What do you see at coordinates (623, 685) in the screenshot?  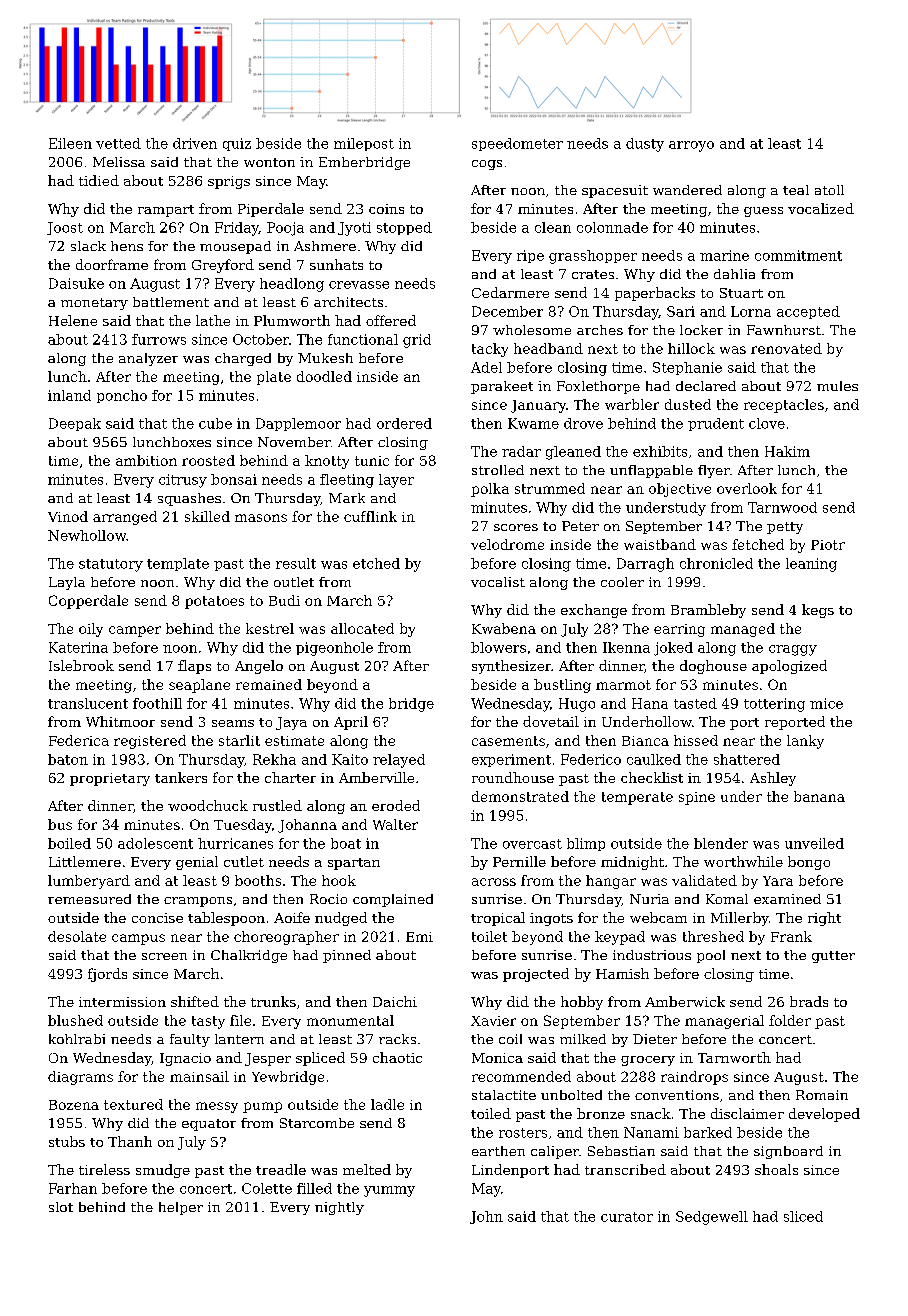 I see `marmot` at bounding box center [623, 685].
